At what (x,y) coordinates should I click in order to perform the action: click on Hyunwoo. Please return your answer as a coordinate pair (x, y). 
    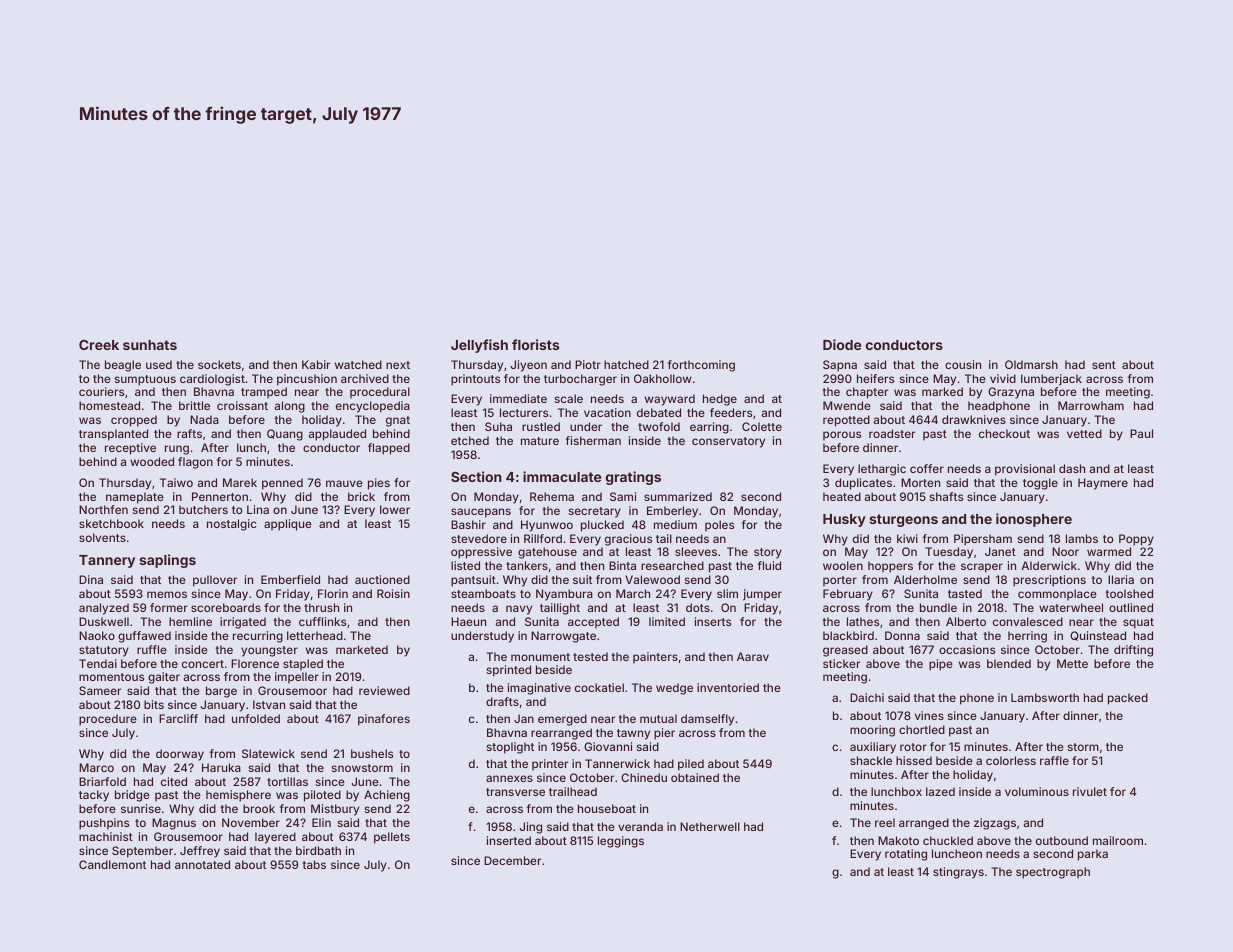
    Looking at the image, I should click on (547, 526).
